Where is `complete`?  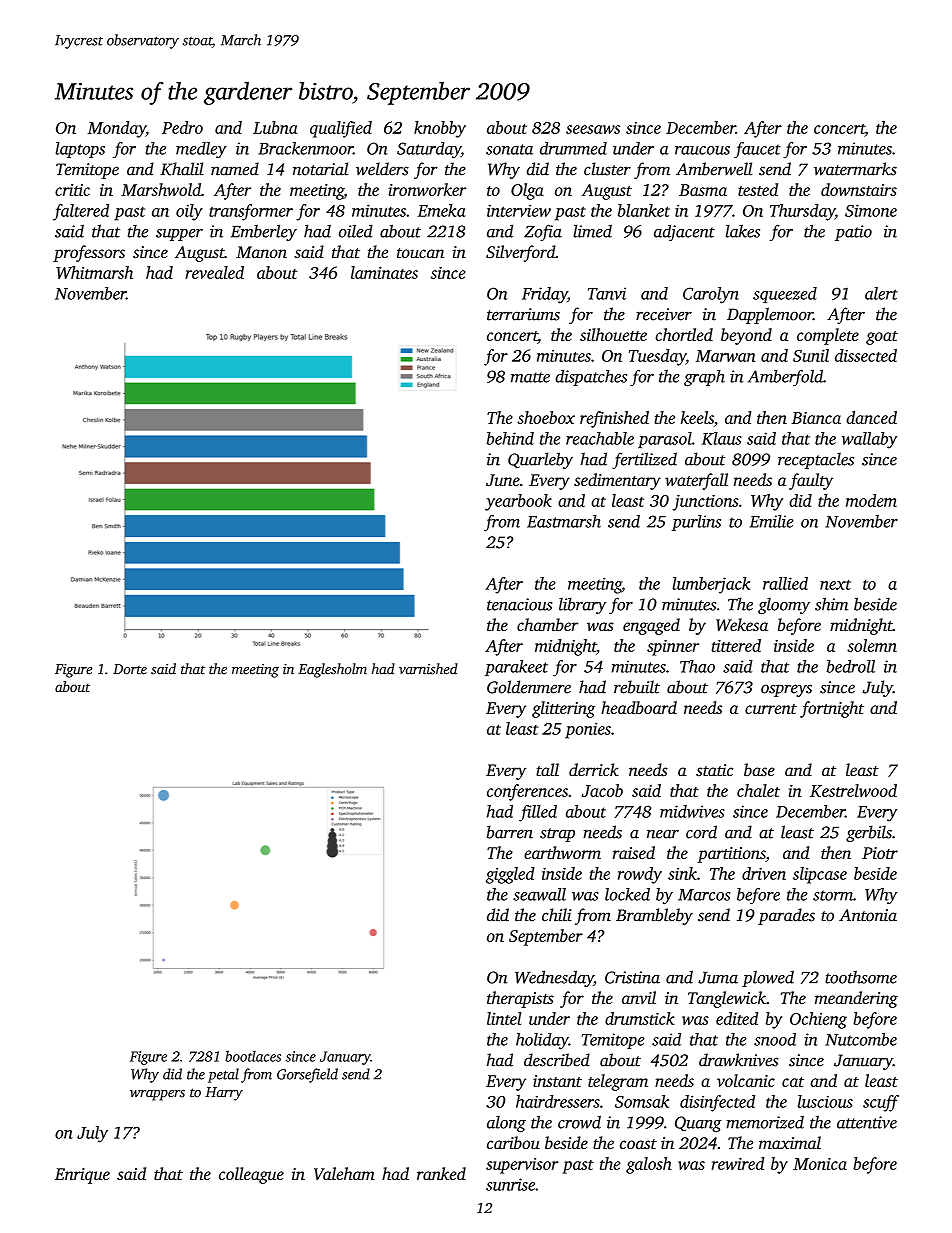
complete is located at coordinates (828, 336).
